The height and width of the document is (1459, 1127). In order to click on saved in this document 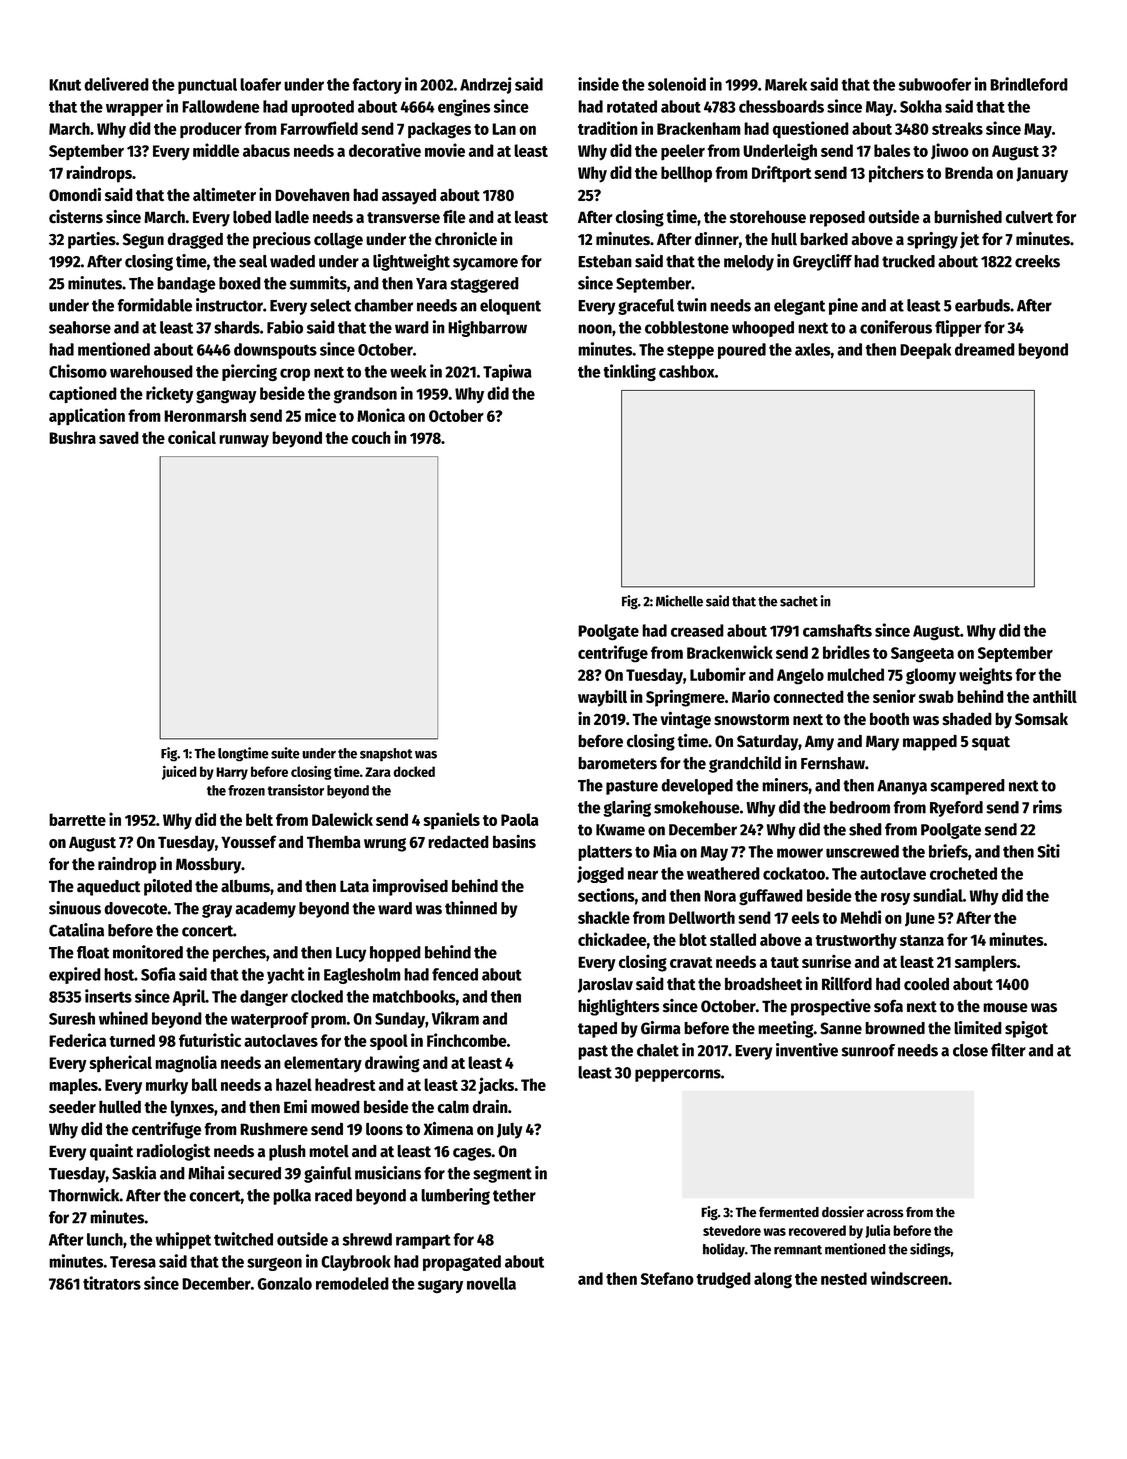, I will do `click(119, 437)`.
